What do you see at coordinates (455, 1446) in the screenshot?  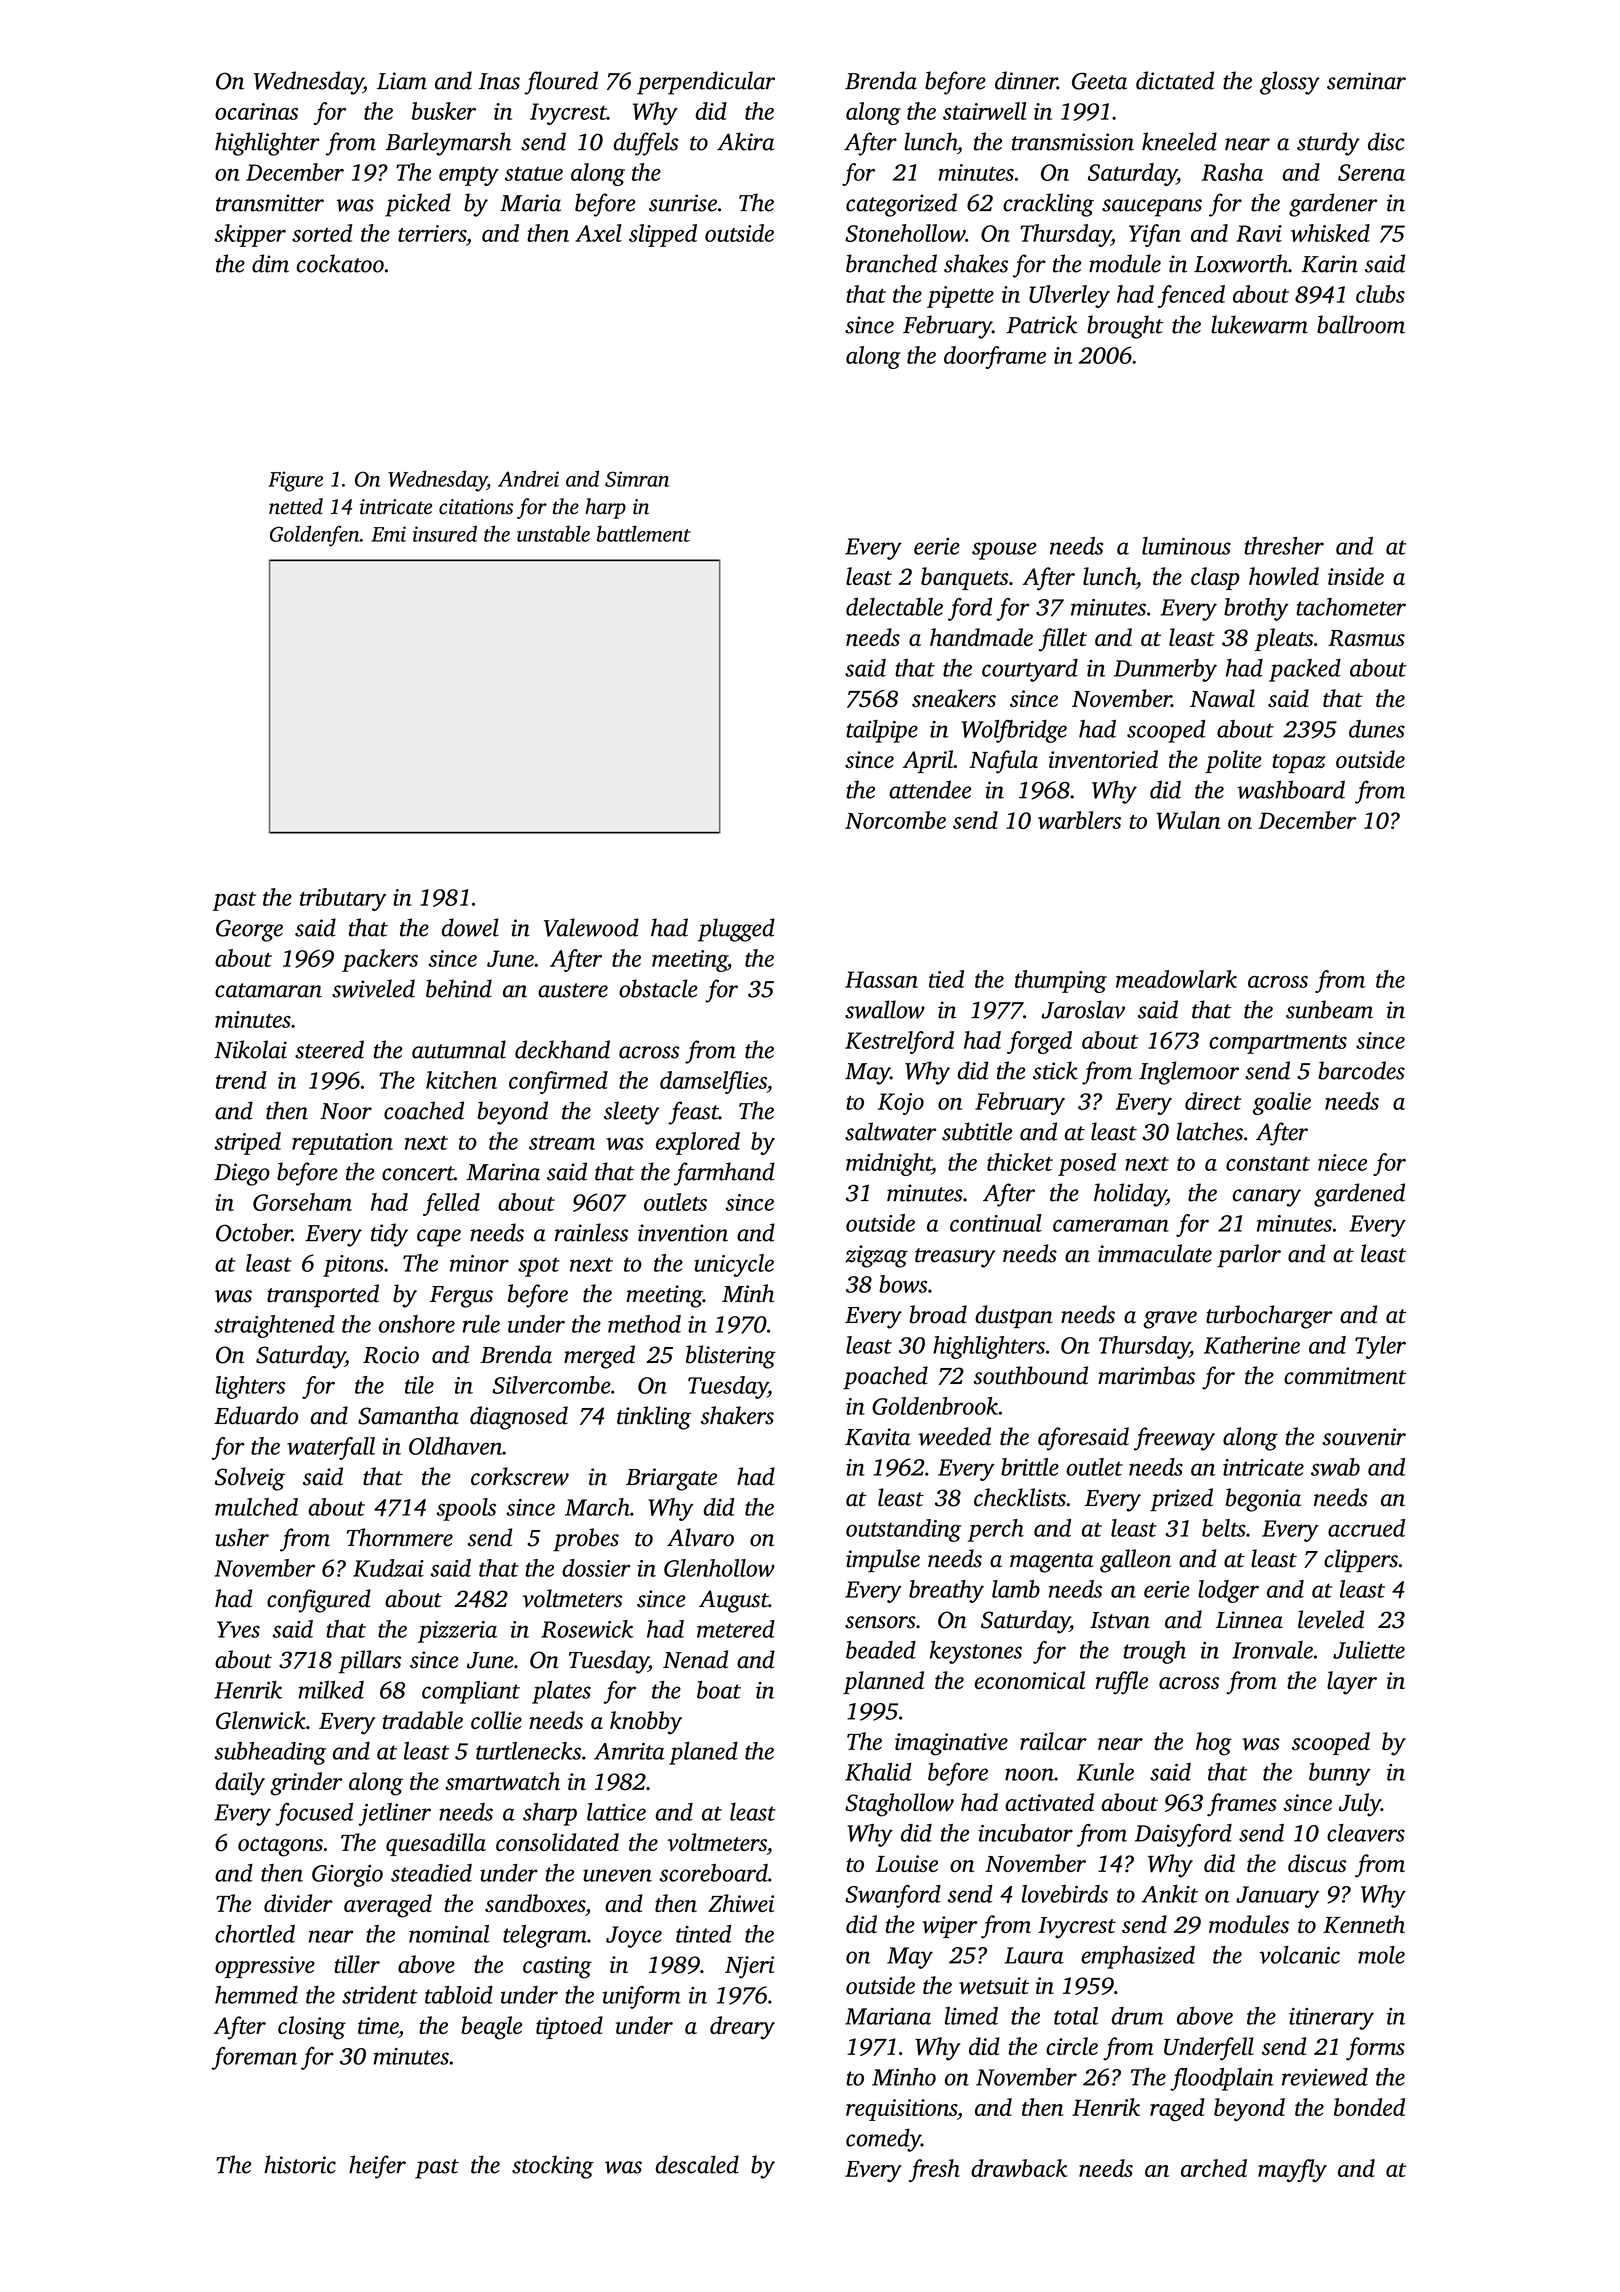 I see `Oldhaven` at bounding box center [455, 1446].
